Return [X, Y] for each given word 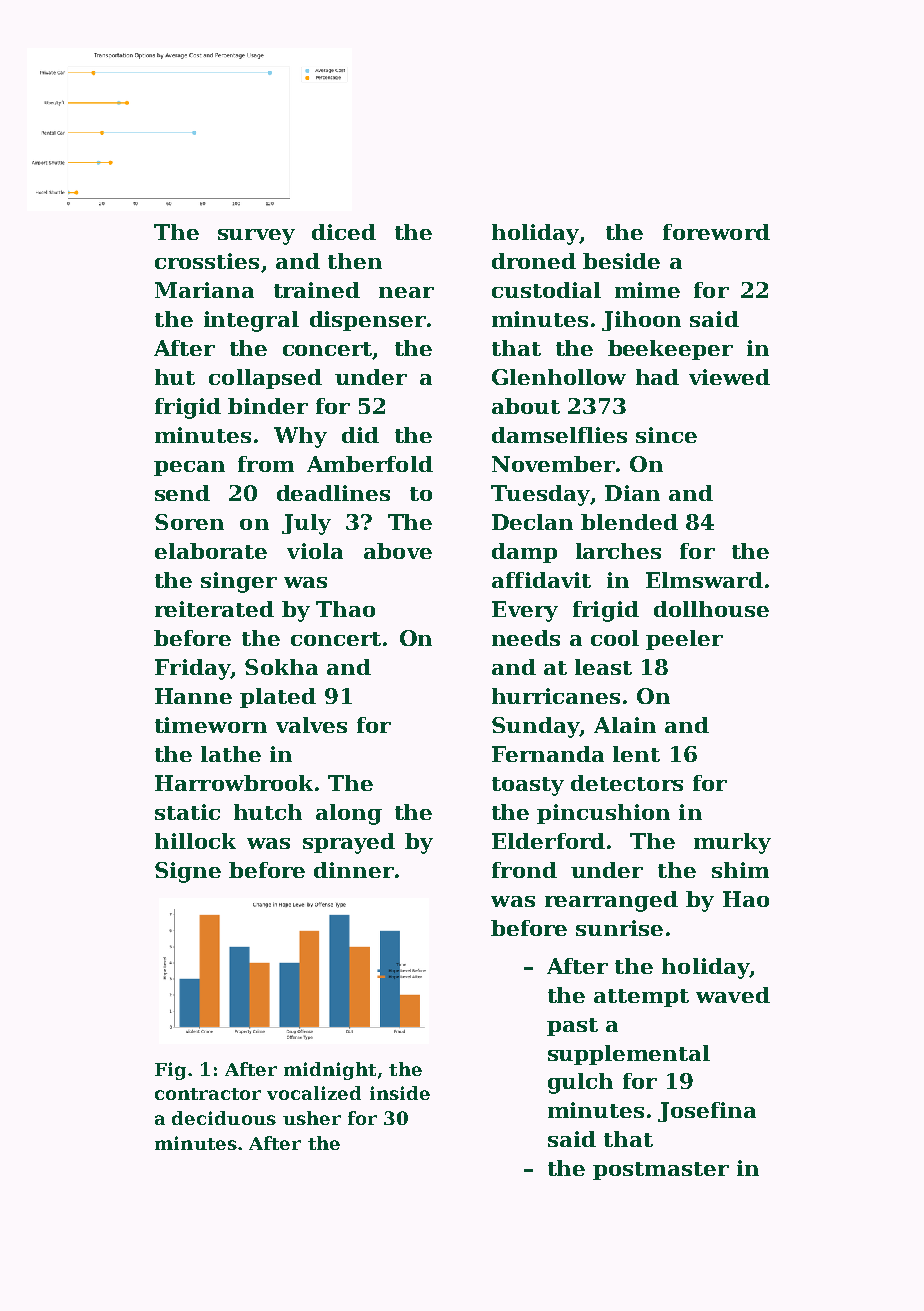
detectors [627, 783]
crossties [207, 261]
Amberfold [370, 464]
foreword [716, 232]
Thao [345, 609]
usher [312, 1118]
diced [344, 232]
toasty [528, 786]
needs [526, 638]
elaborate [211, 551]
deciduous [224, 1118]
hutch [268, 812]
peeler [684, 640]
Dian [632, 493]
